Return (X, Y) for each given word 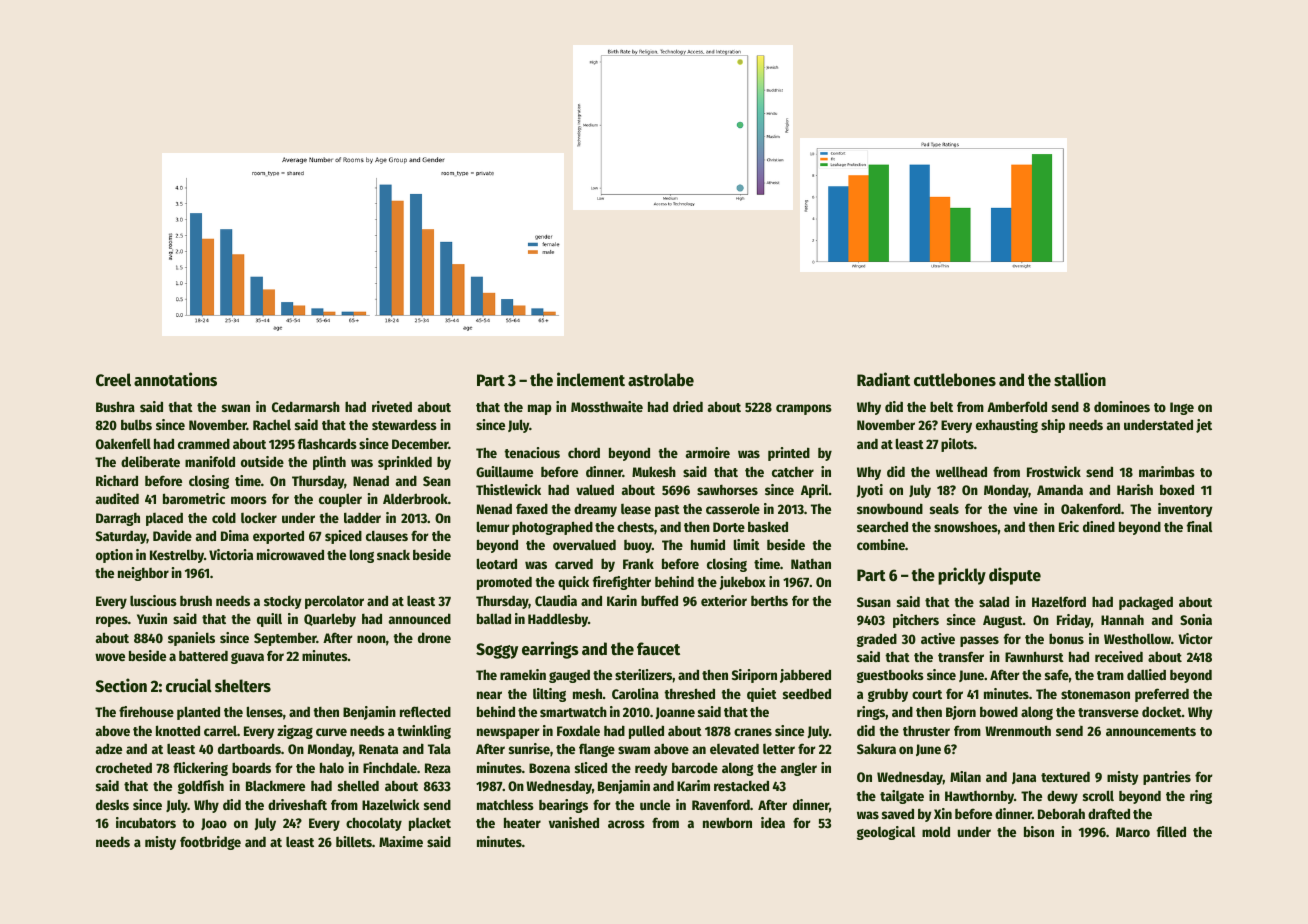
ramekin (523, 674)
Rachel (272, 424)
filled (1171, 831)
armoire (708, 452)
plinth (329, 463)
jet (1204, 426)
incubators (146, 822)
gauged (569, 676)
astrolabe (661, 380)
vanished (574, 822)
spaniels (191, 639)
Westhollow (1137, 638)
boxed (1177, 489)
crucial (189, 685)
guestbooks (890, 676)
